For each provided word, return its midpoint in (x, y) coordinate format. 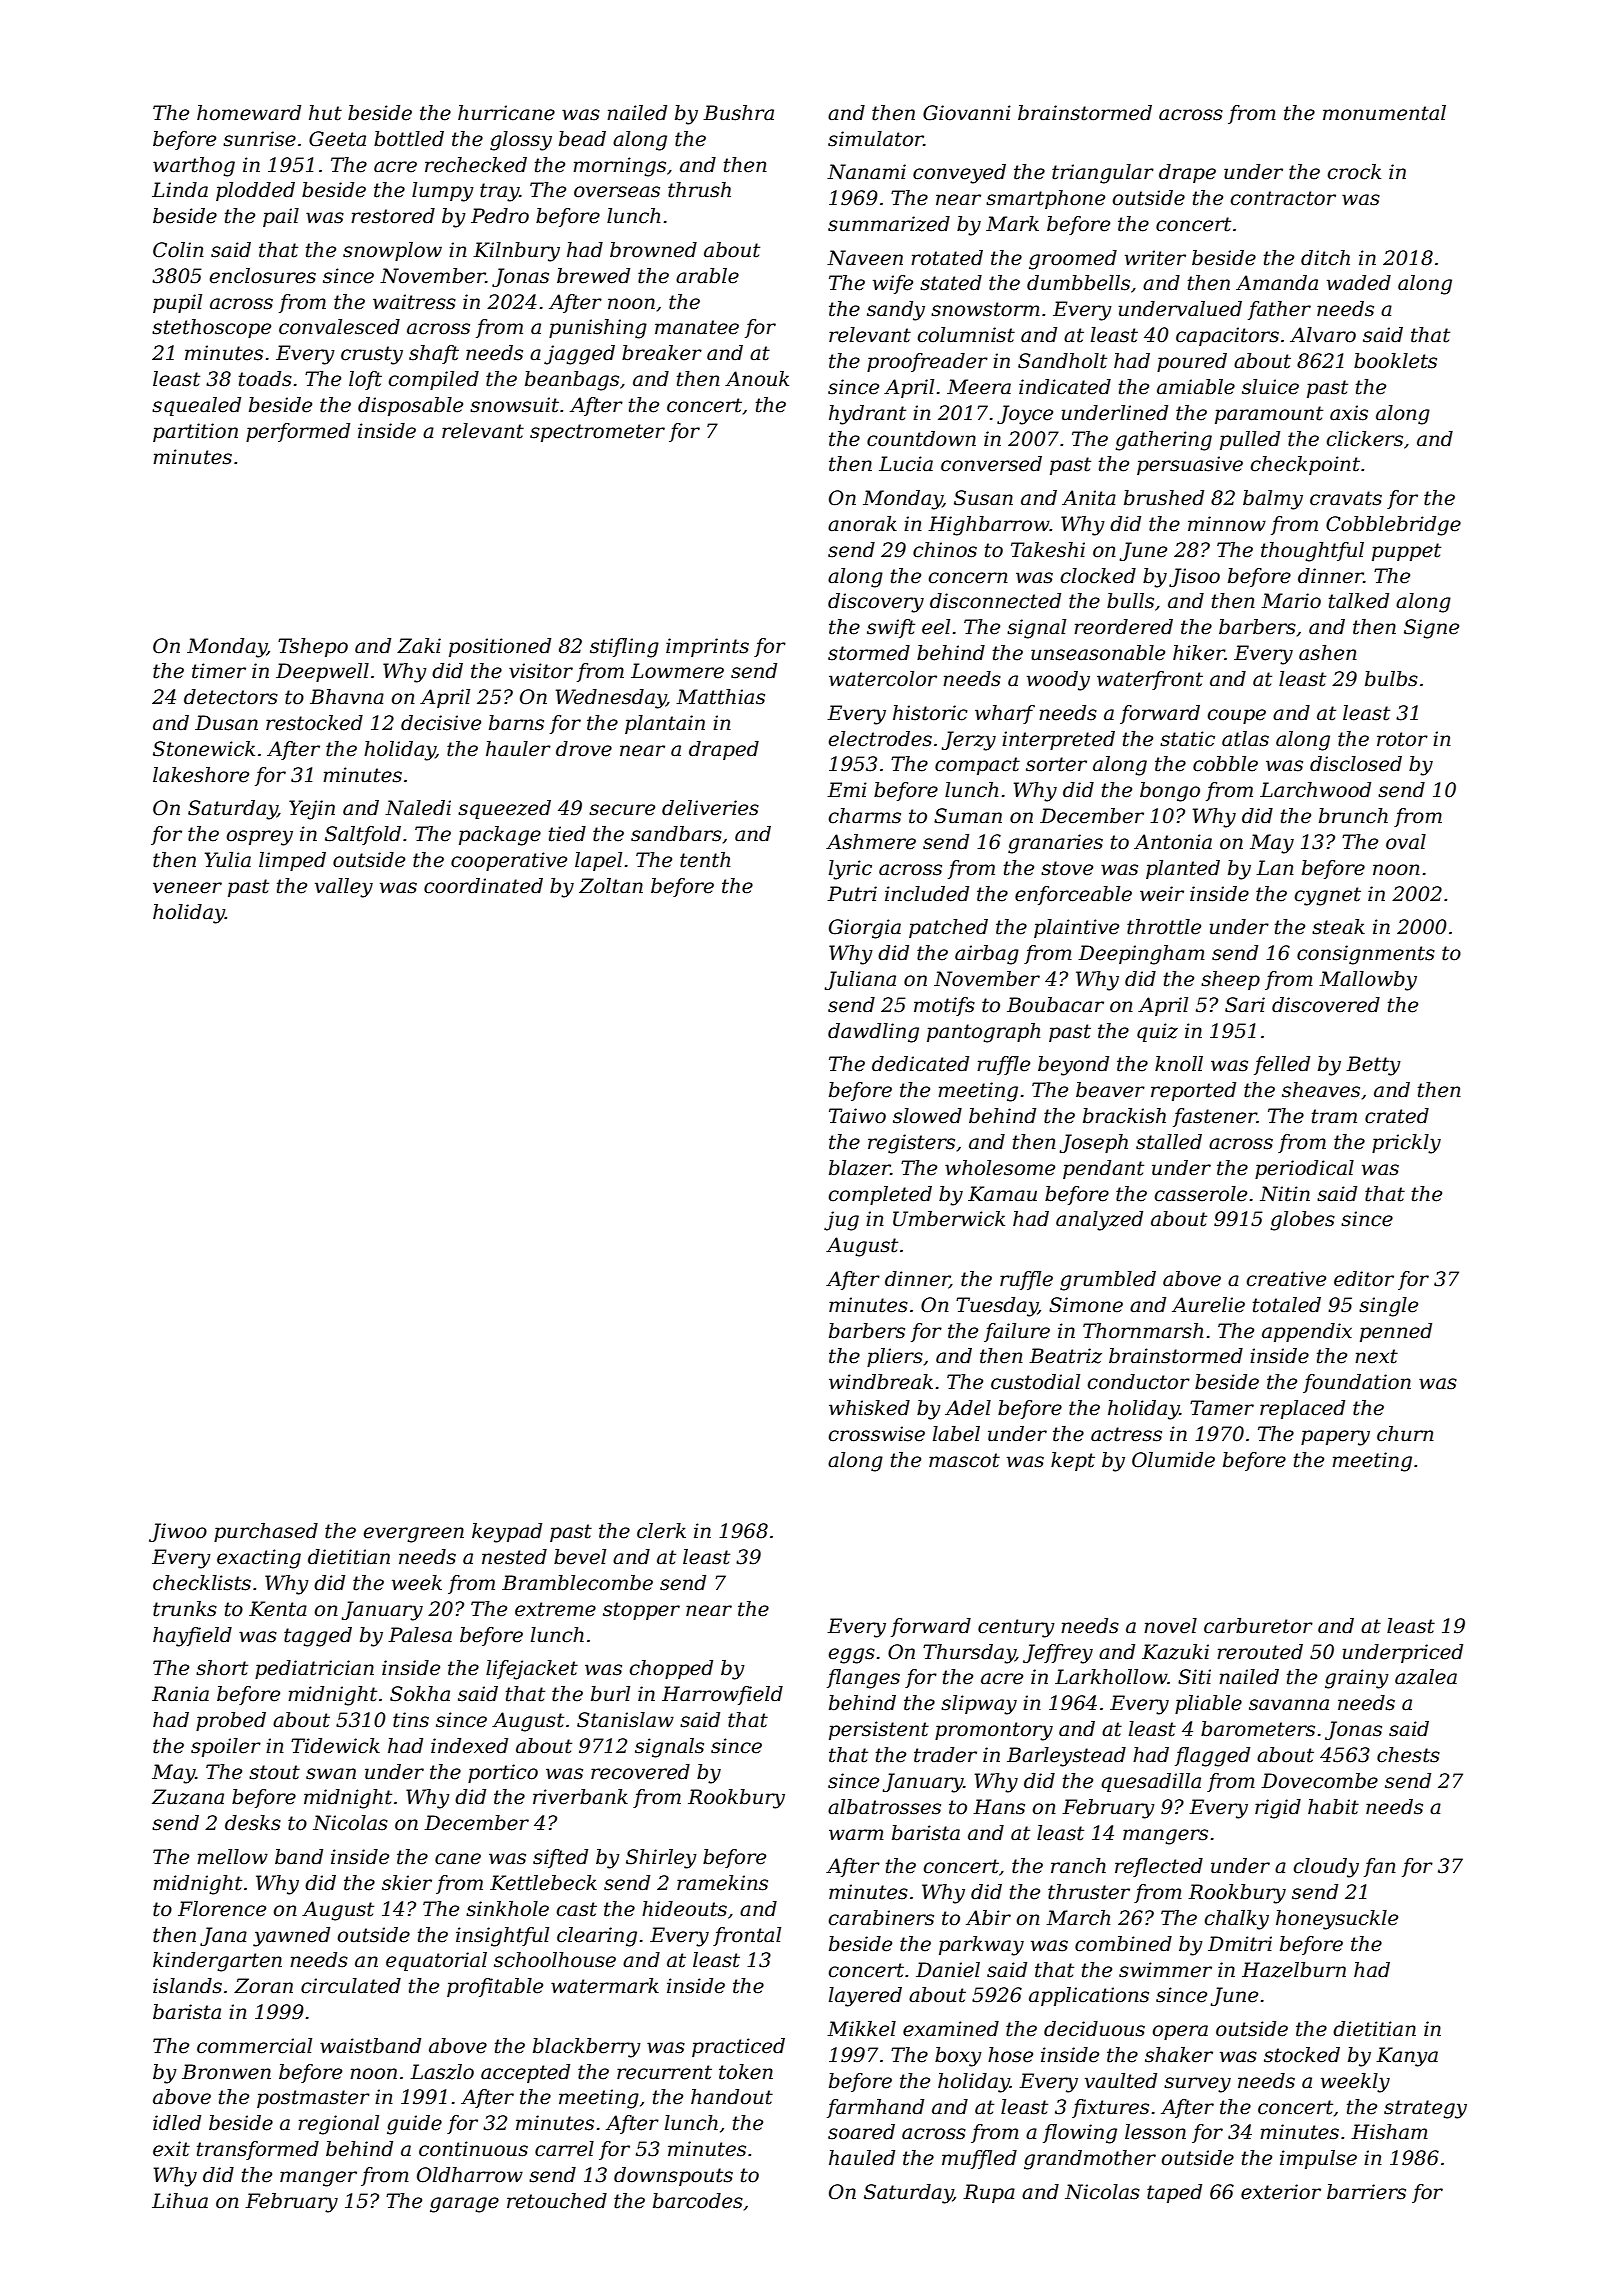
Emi (847, 789)
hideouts (684, 1909)
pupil (177, 303)
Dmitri (1240, 1944)
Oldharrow (470, 2175)
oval (1406, 842)
